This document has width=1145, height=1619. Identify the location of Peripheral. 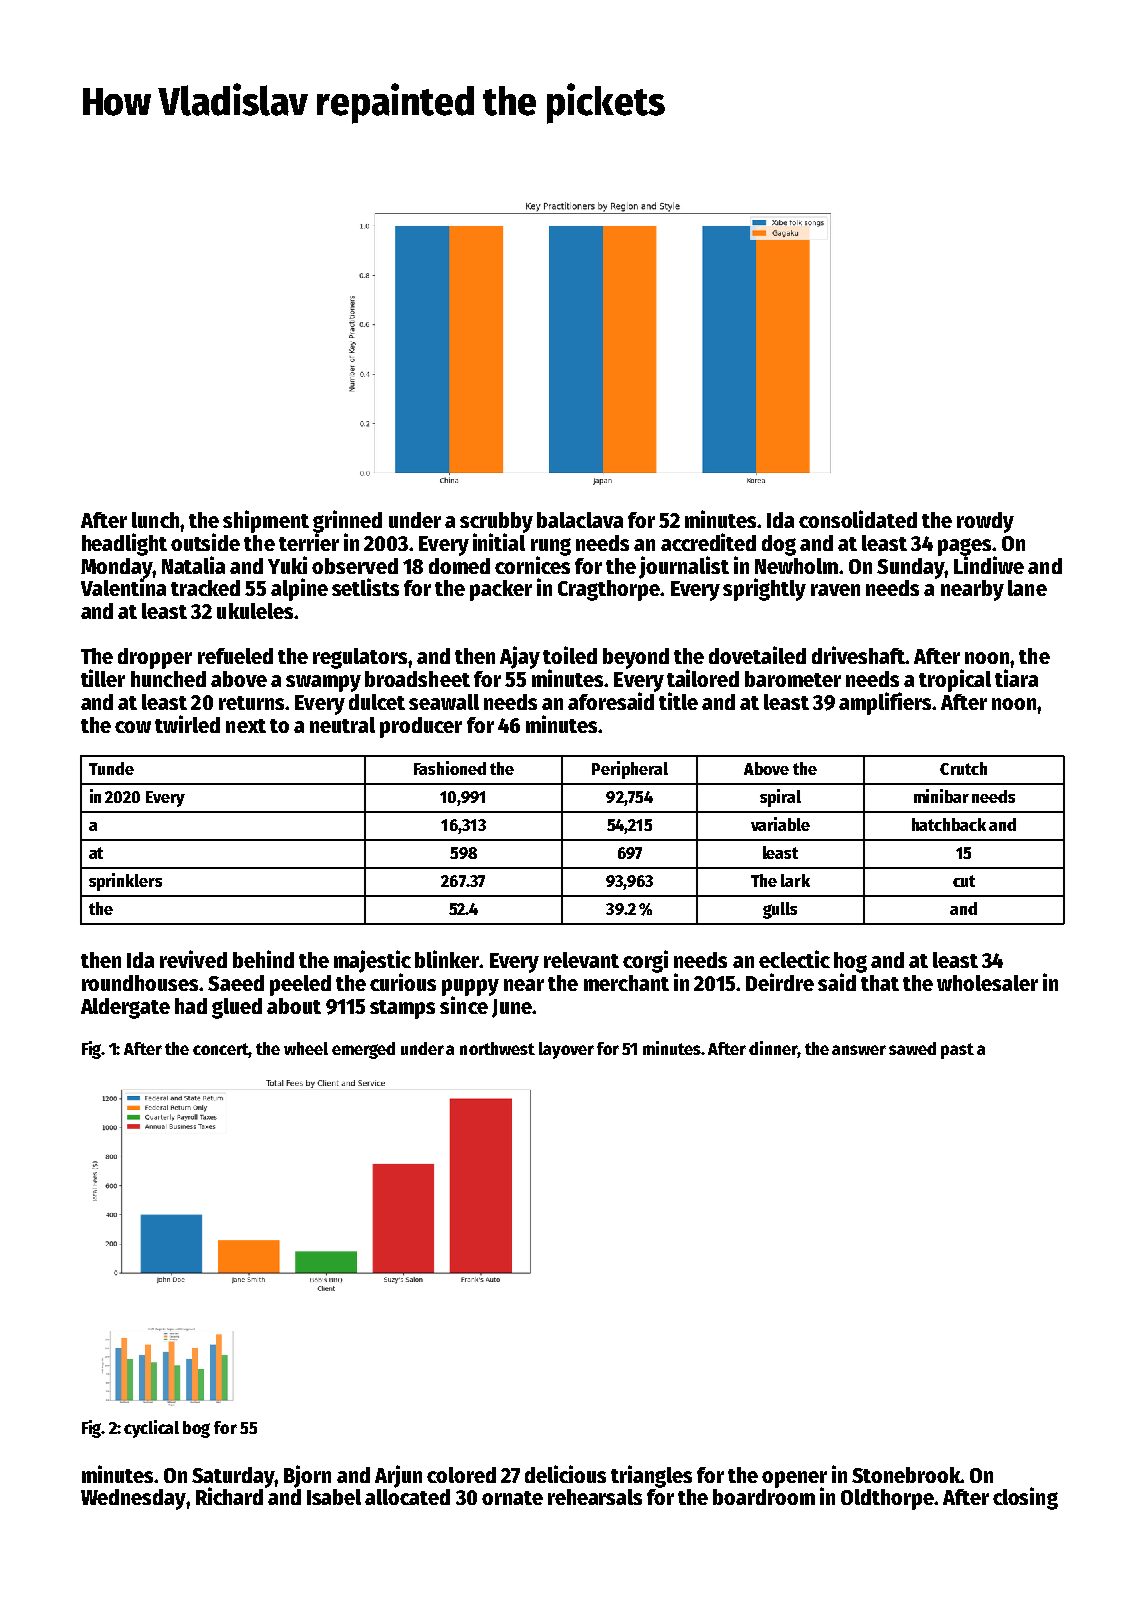
(630, 770).
